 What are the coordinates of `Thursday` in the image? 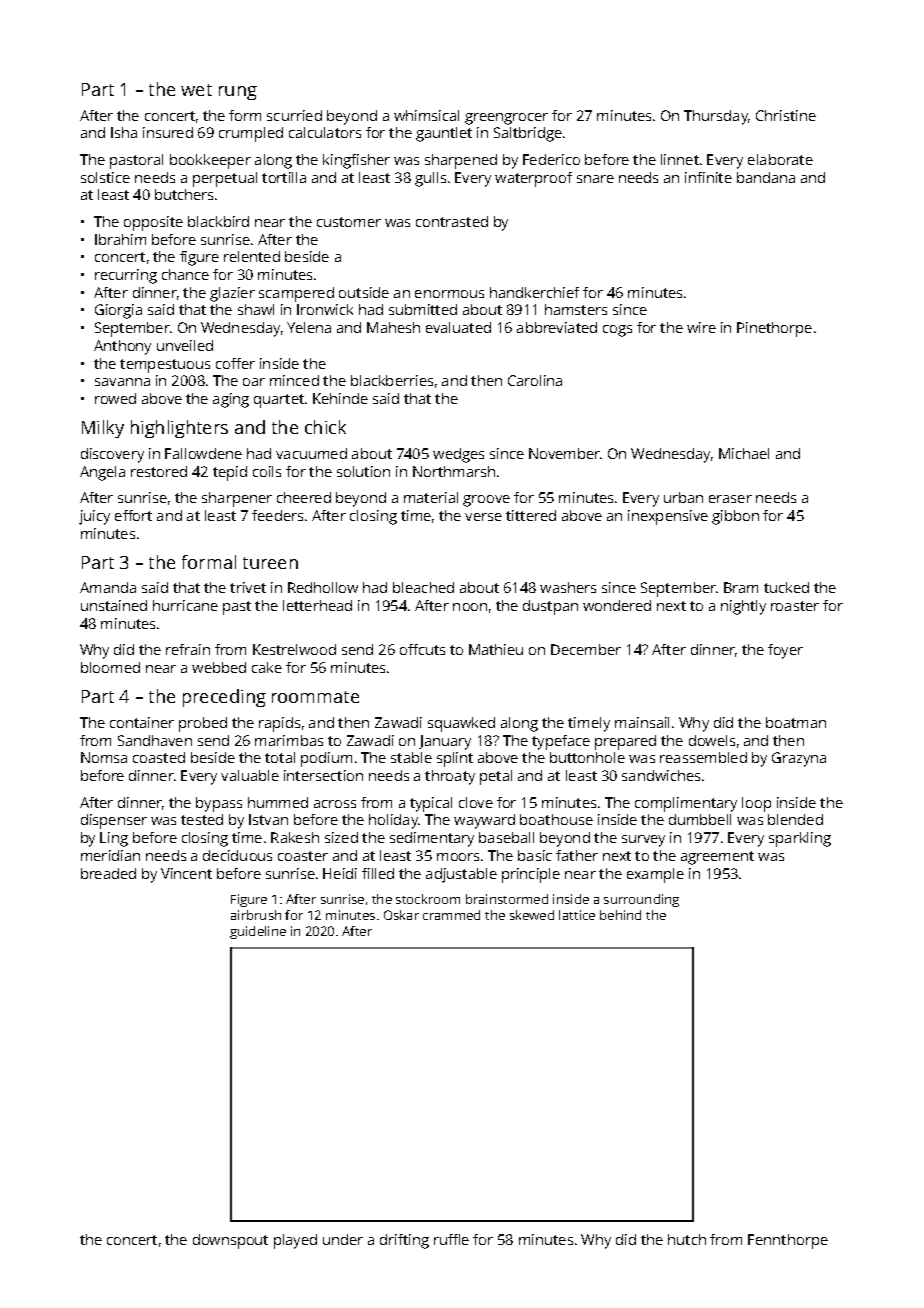 It's located at (716, 117).
